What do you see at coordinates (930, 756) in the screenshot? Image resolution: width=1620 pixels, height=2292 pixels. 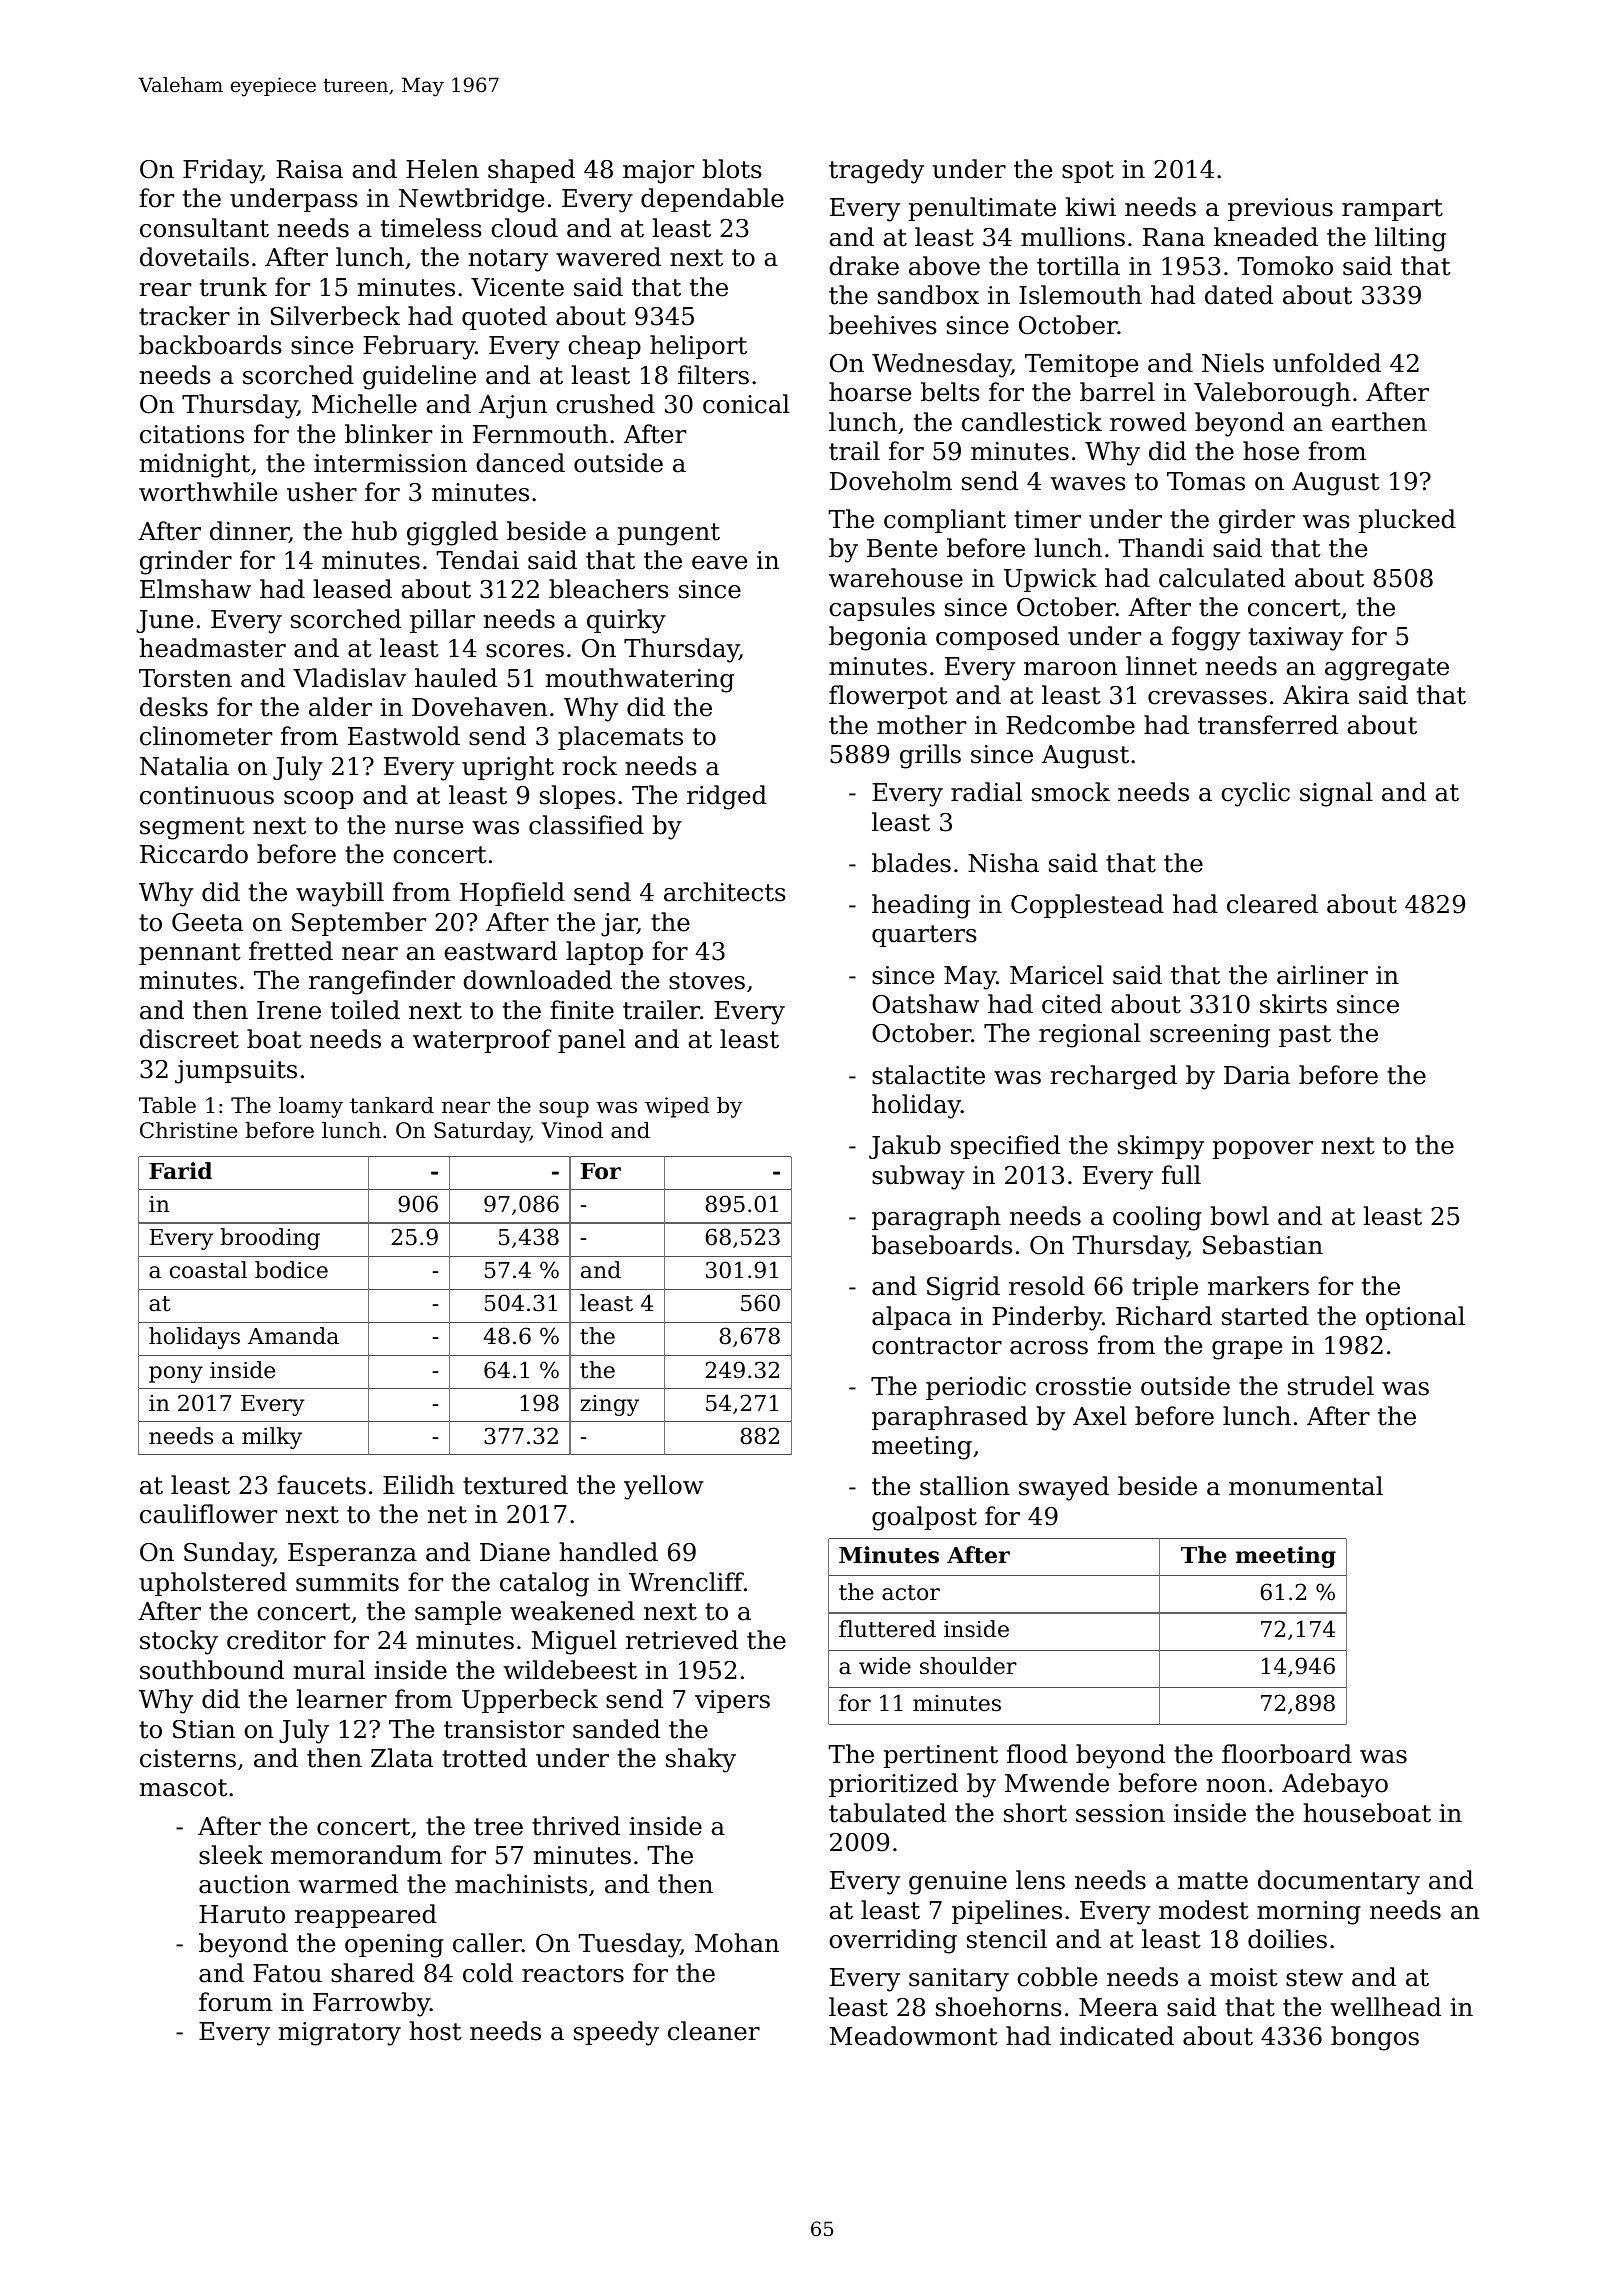 I see `grills` at bounding box center [930, 756].
